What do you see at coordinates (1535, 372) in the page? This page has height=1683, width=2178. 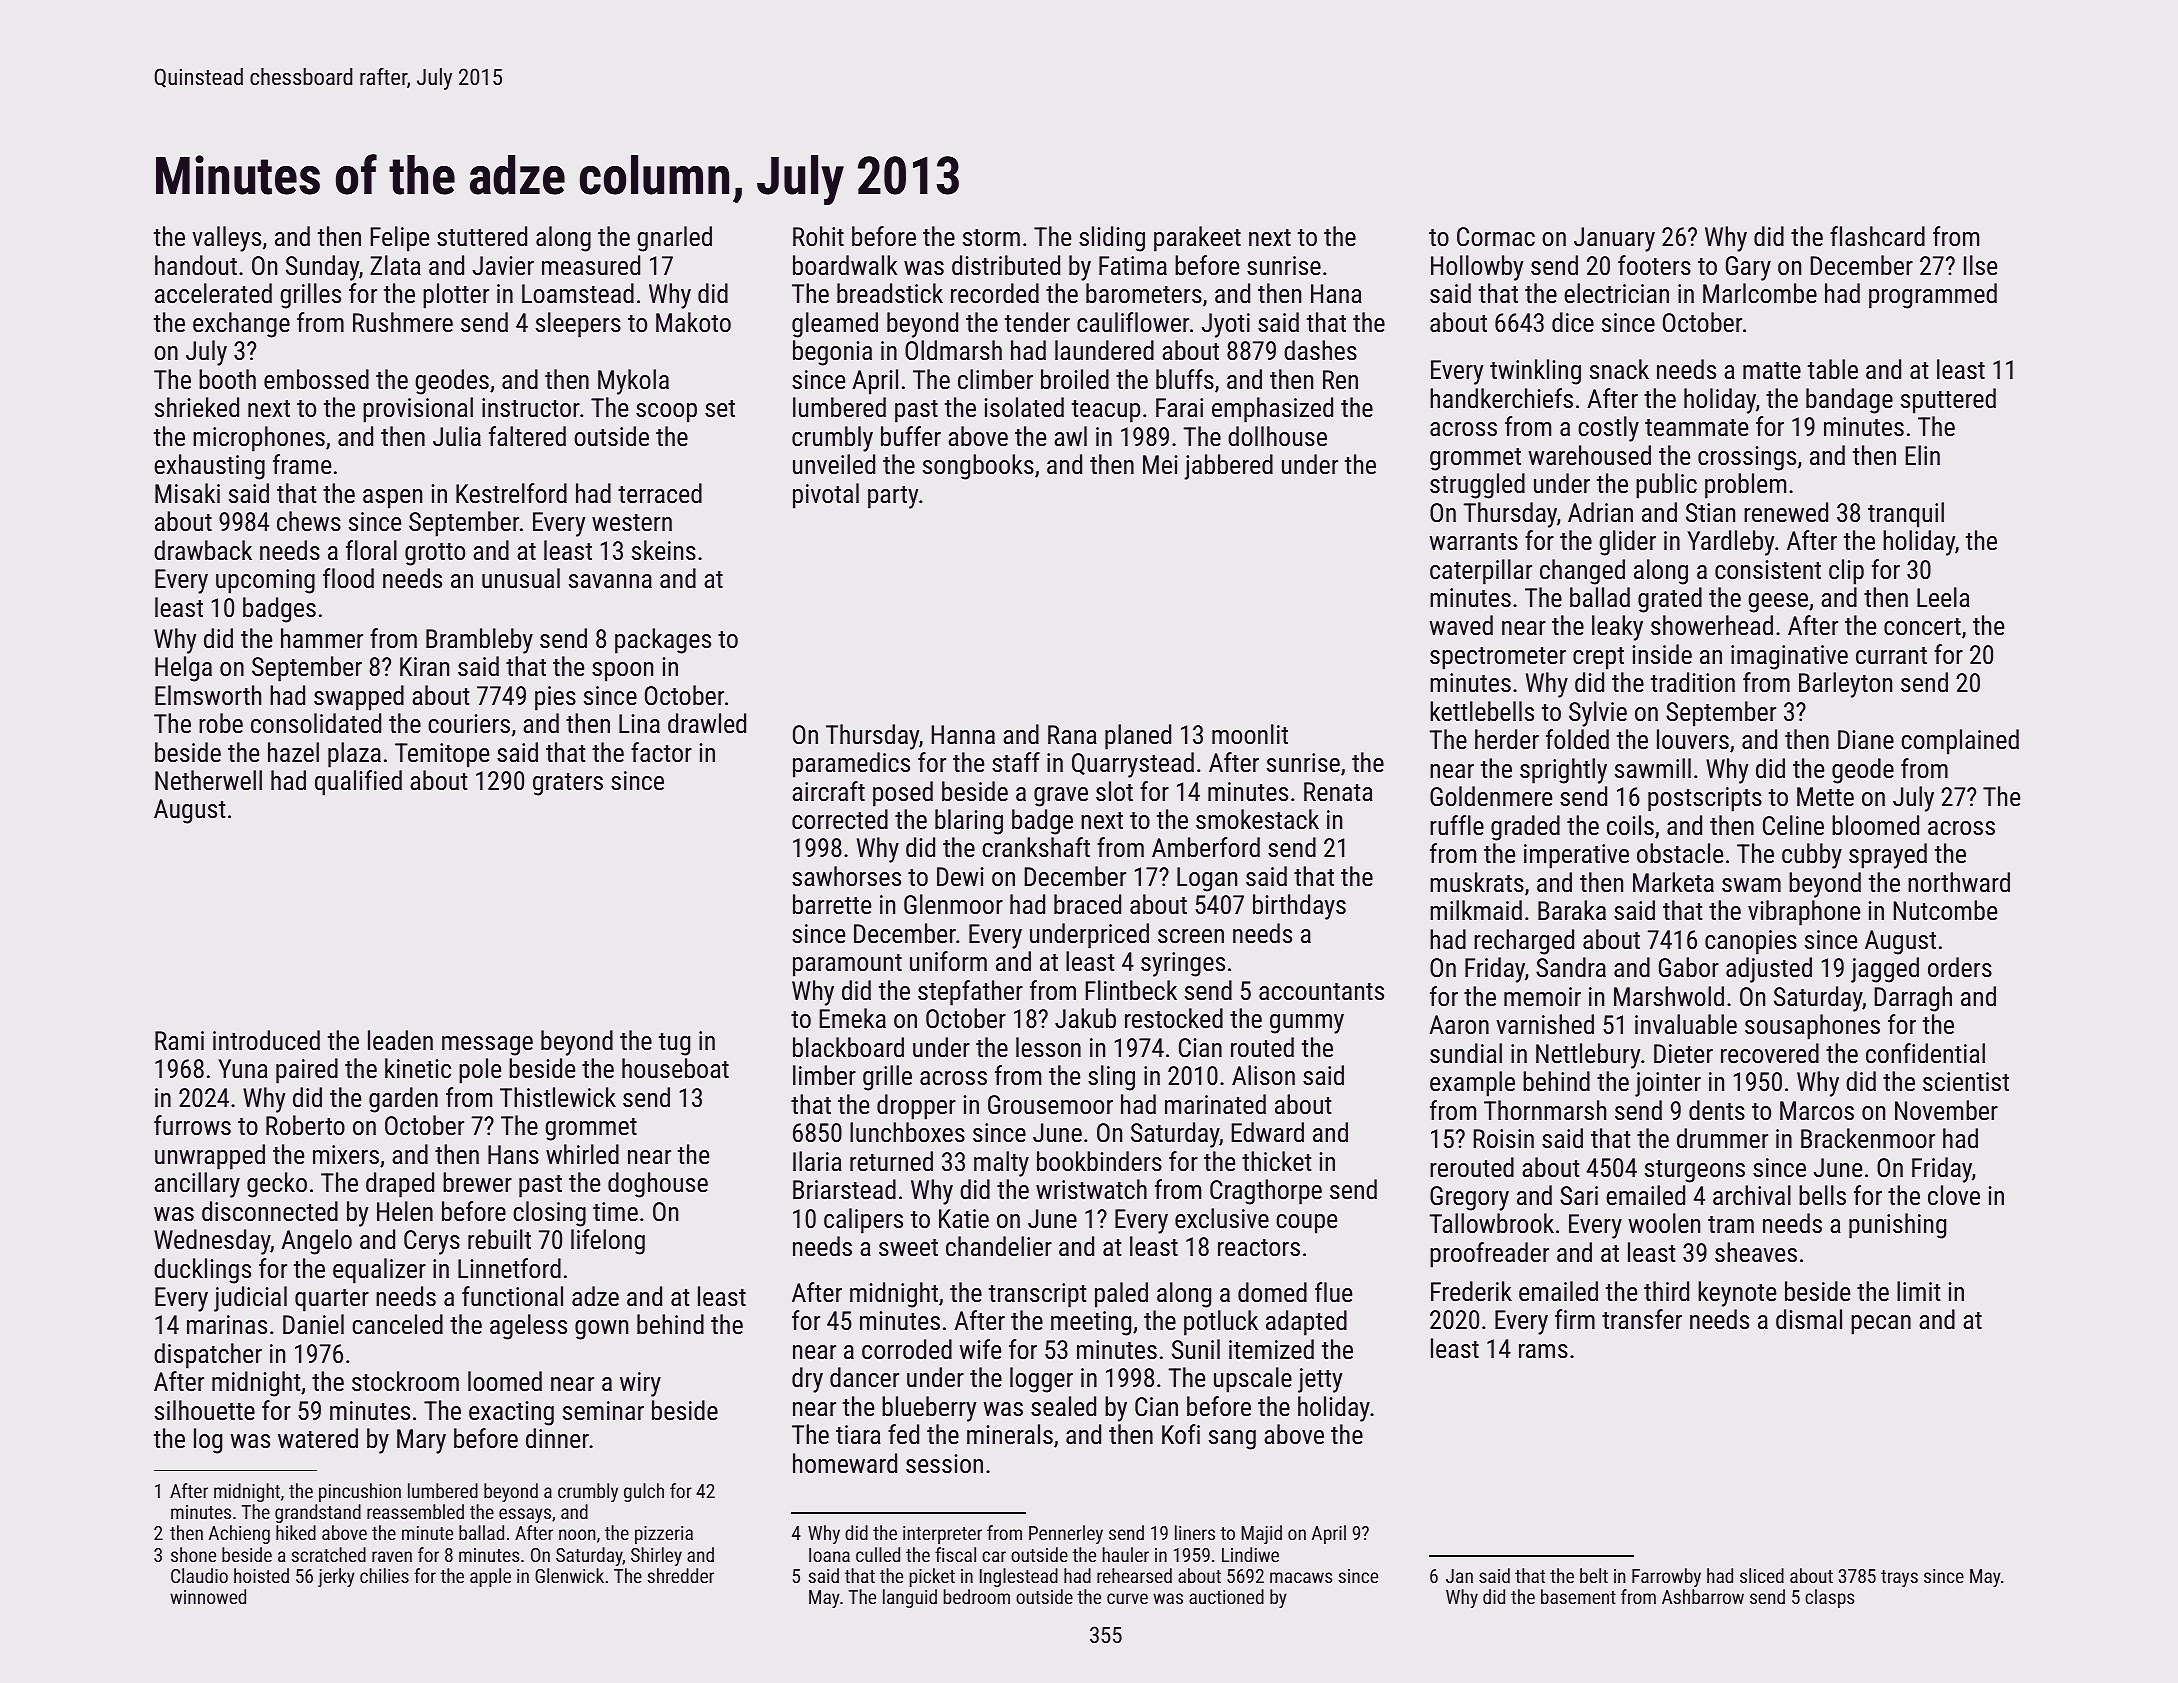 I see `twinkling` at bounding box center [1535, 372].
